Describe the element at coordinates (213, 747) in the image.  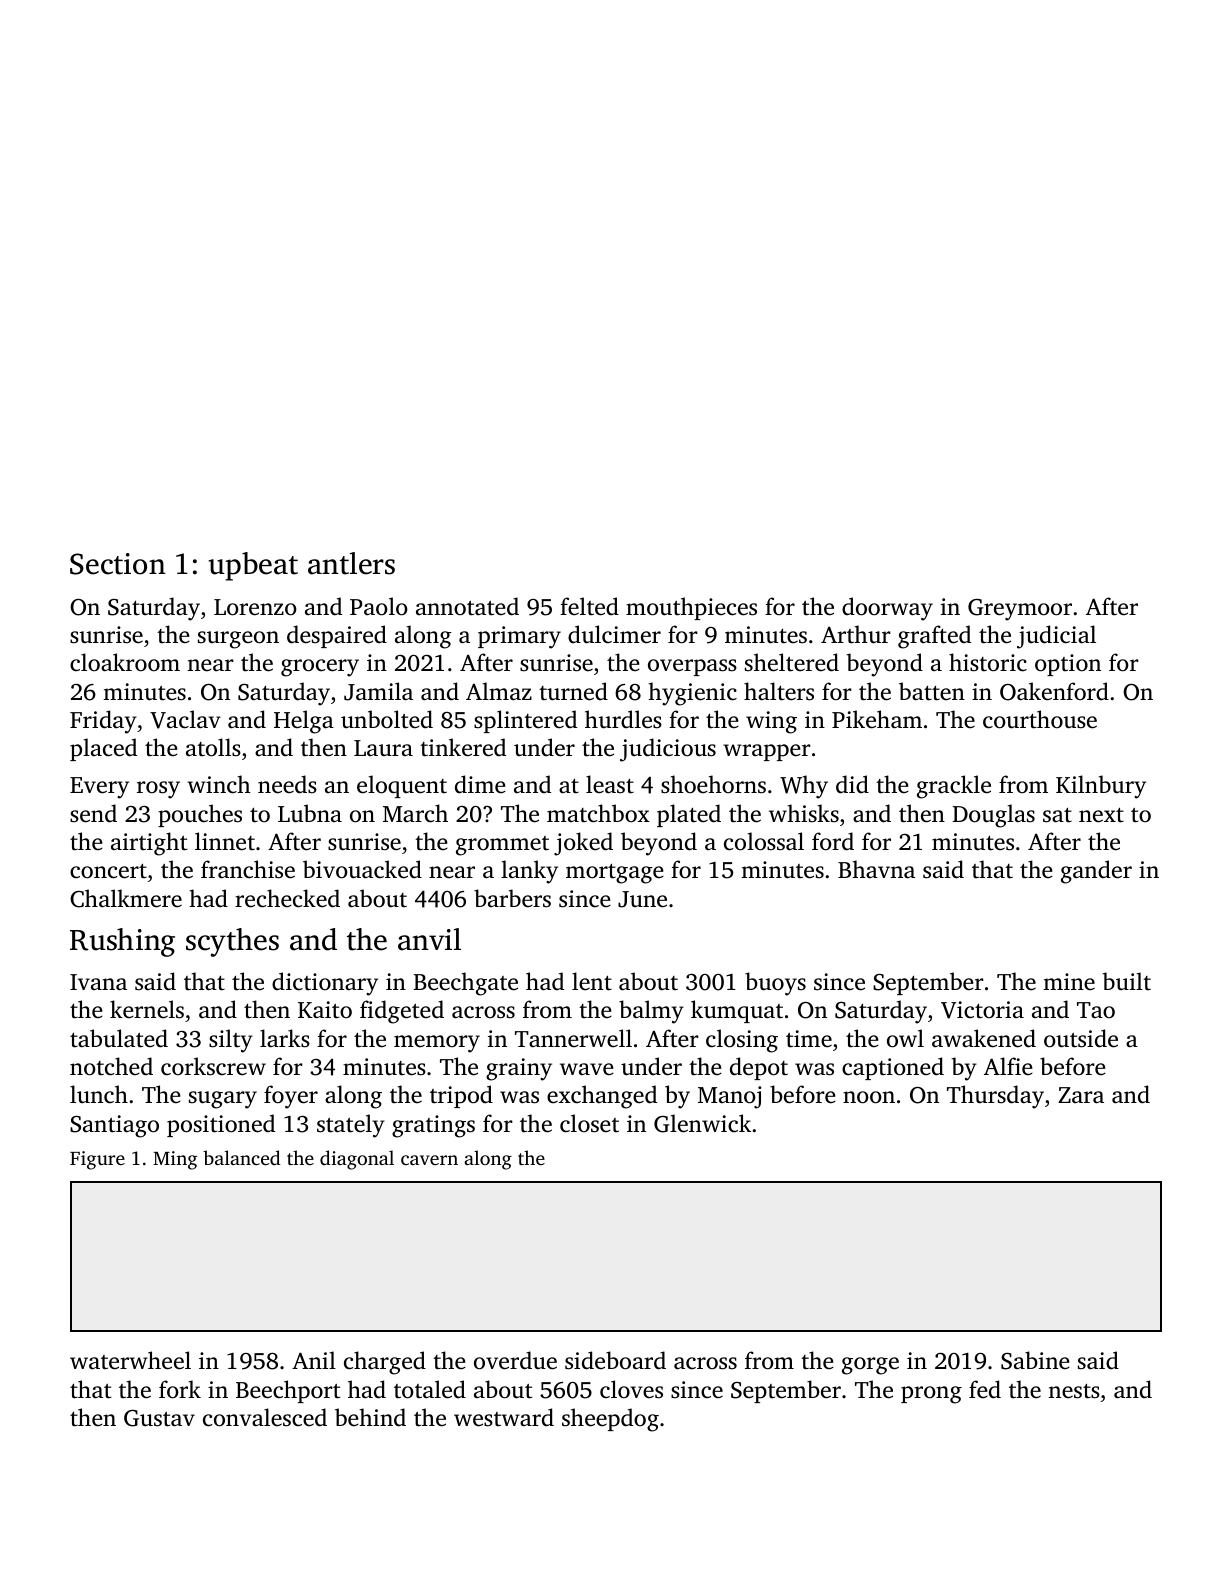
I see `atolls` at that location.
